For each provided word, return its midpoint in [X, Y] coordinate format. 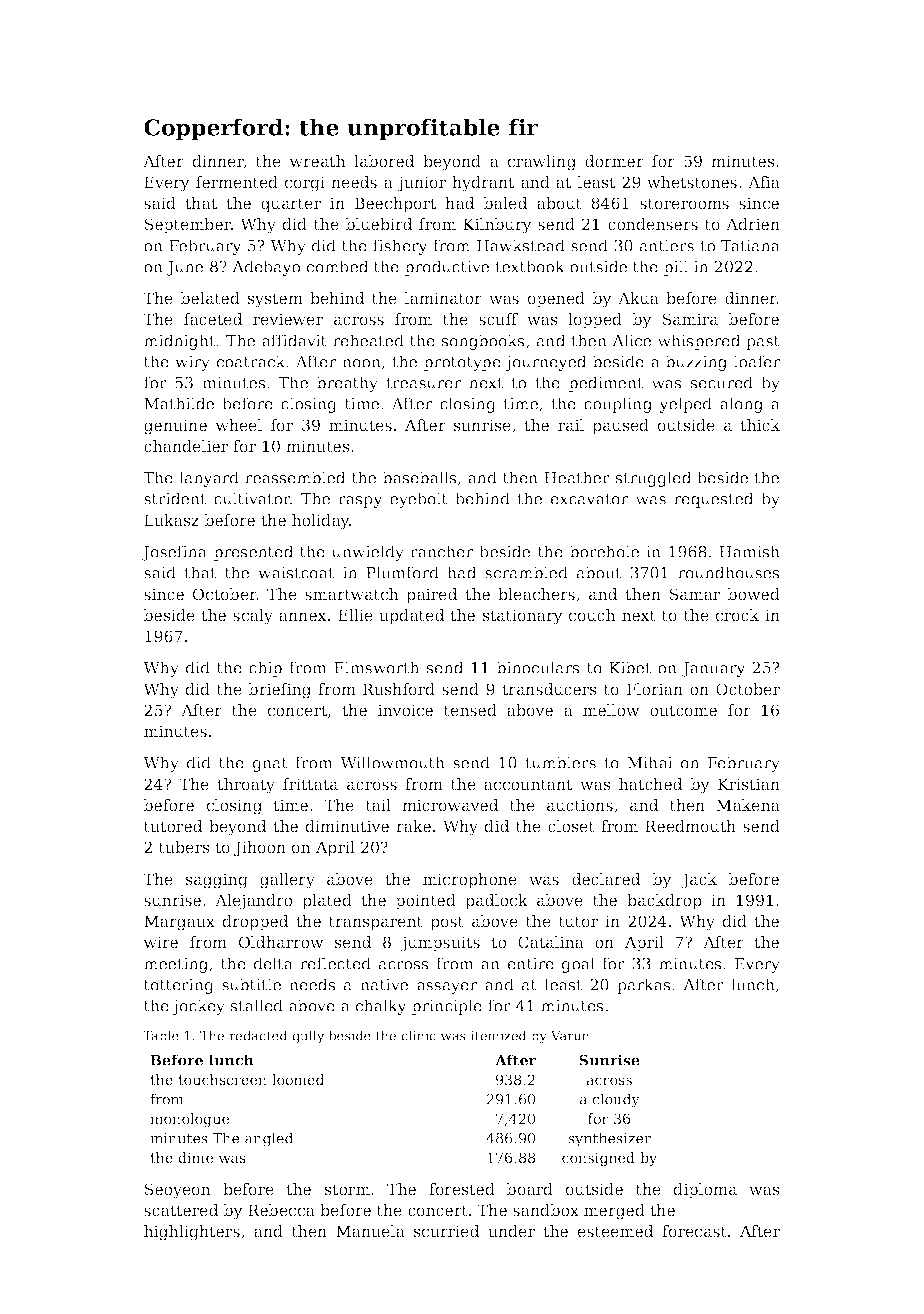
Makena [748, 805]
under [511, 1231]
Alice [631, 340]
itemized [499, 1035]
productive [447, 268]
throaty [246, 786]
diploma [705, 1191]
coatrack [251, 361]
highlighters [192, 1233]
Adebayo [266, 268]
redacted [258, 1035]
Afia [764, 182]
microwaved [450, 805]
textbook [530, 266]
